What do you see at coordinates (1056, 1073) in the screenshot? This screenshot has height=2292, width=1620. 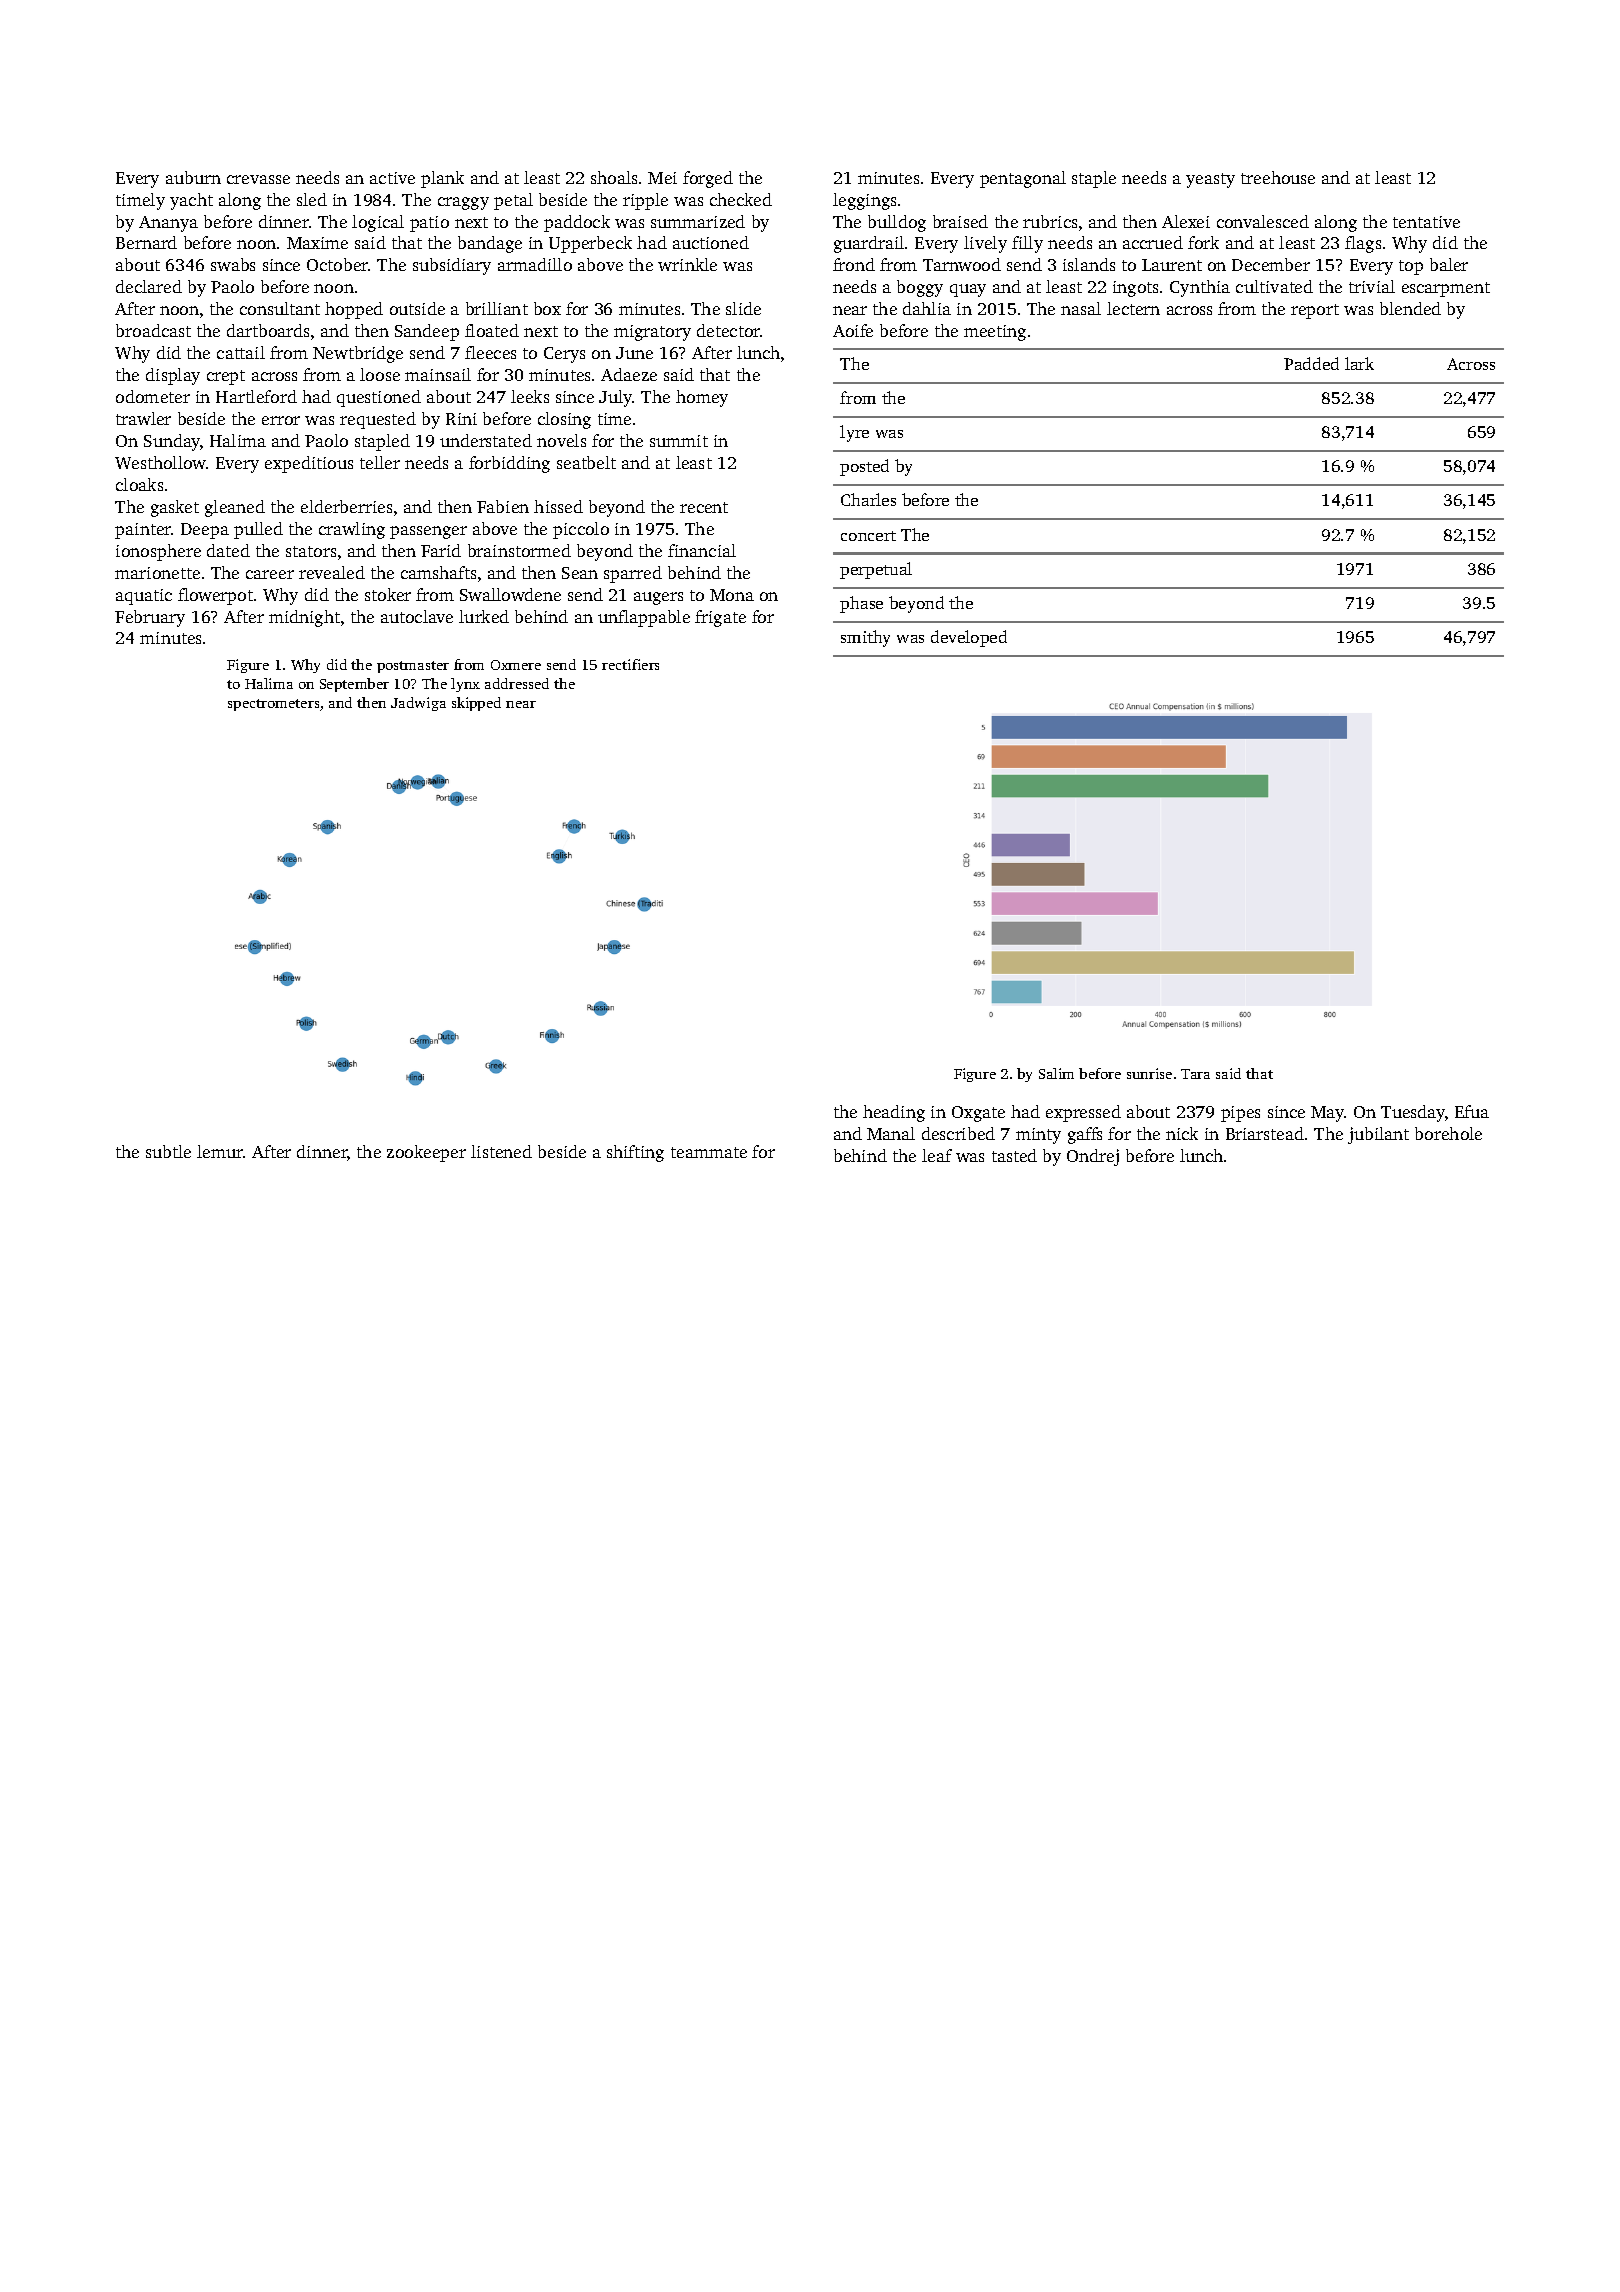 I see `Salim` at bounding box center [1056, 1073].
